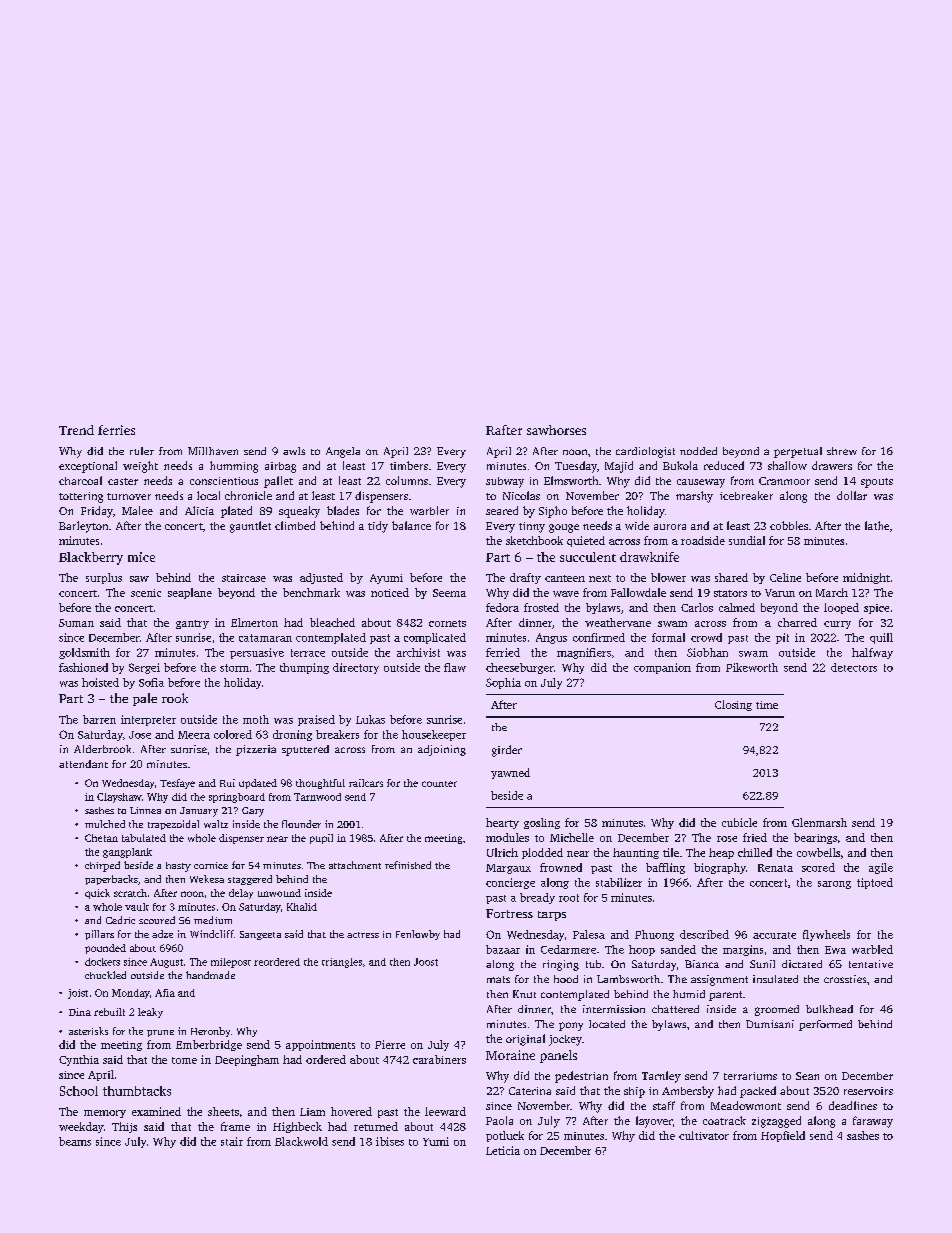  Describe the element at coordinates (797, 622) in the screenshot. I see `charred` at that location.
